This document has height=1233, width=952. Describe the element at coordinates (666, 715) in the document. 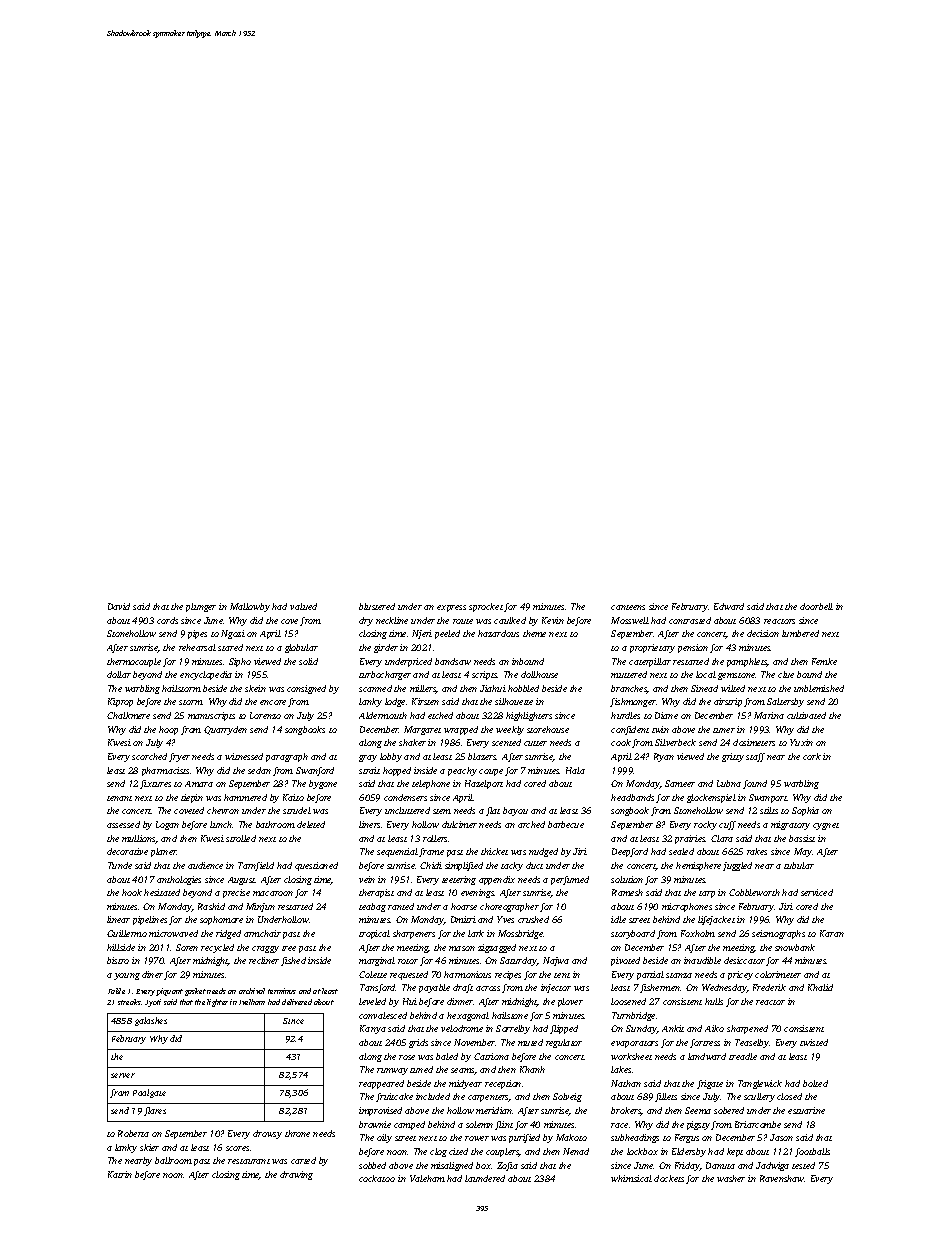

I see `Diane` at that location.
